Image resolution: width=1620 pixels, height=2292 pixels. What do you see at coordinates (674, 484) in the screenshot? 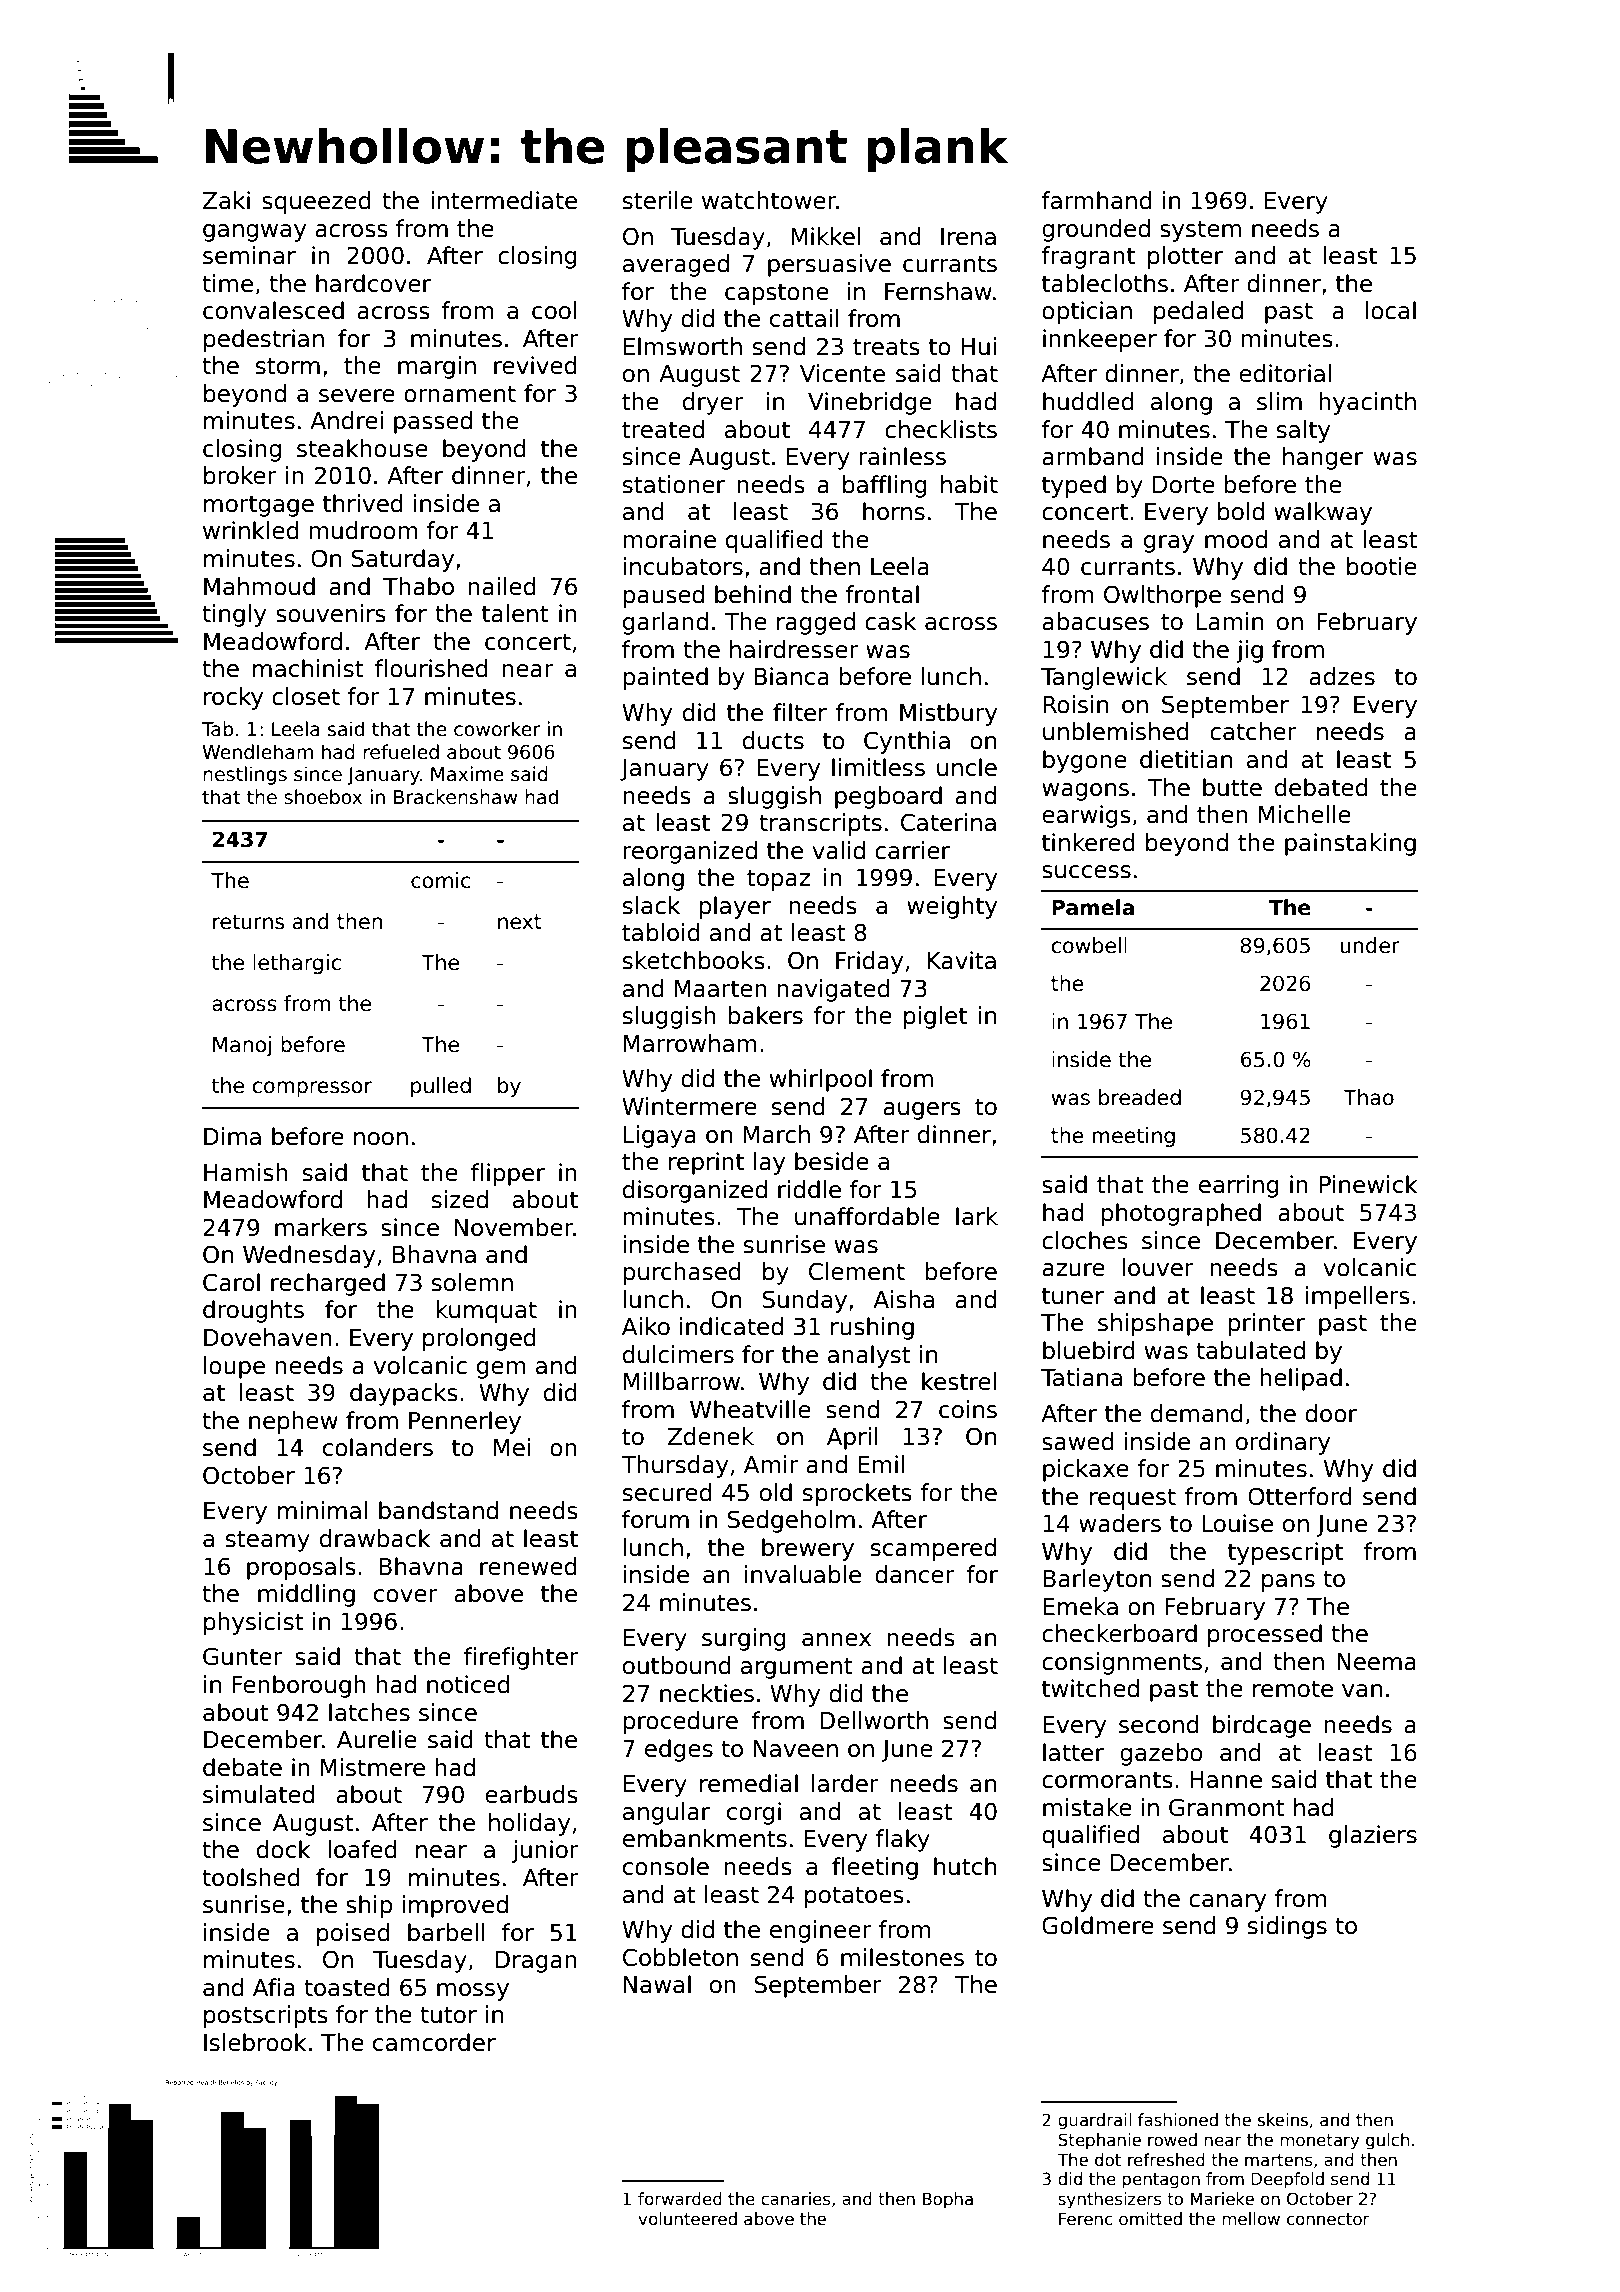
I see `stationer` at bounding box center [674, 484].
